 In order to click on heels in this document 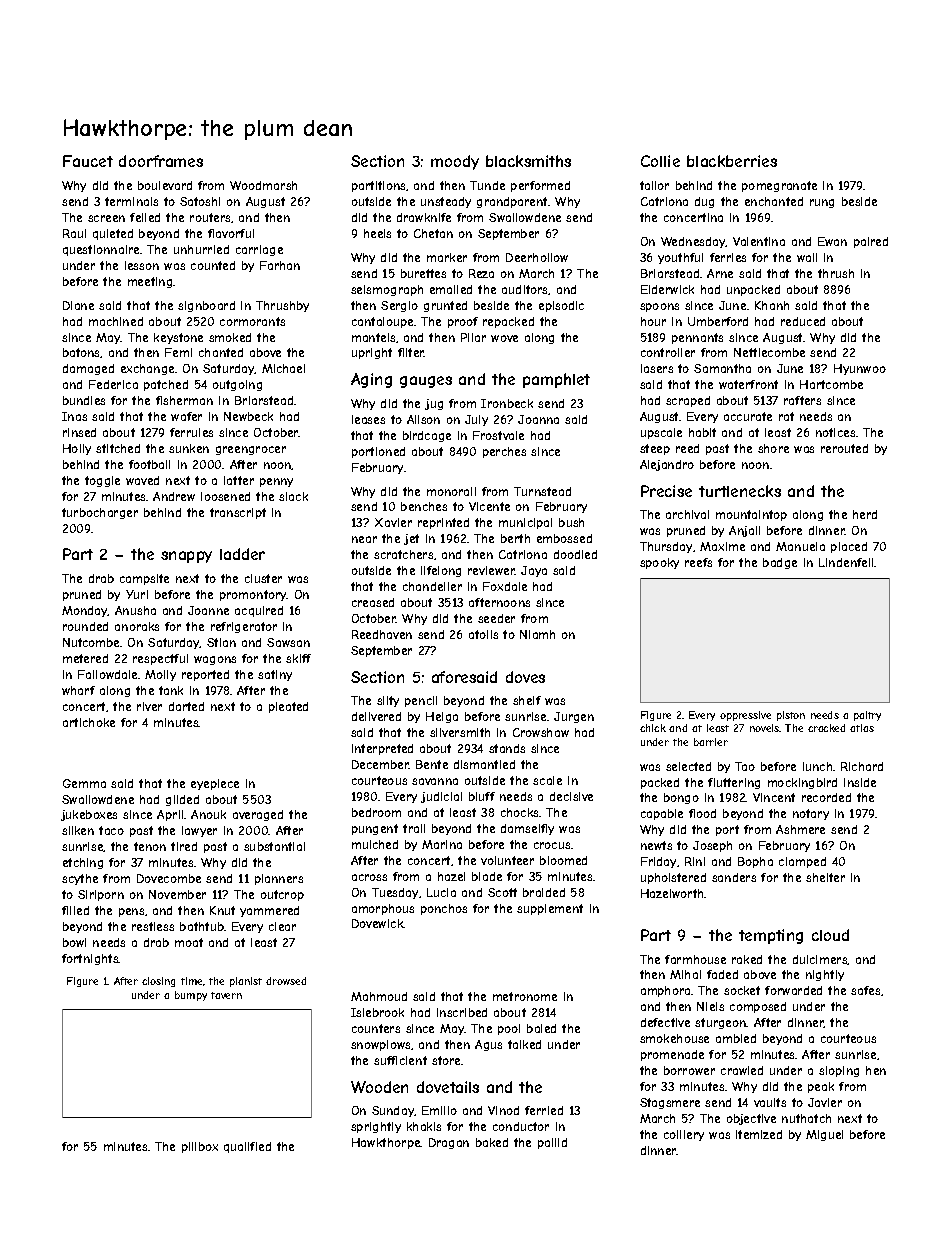, I will do `click(377, 233)`.
